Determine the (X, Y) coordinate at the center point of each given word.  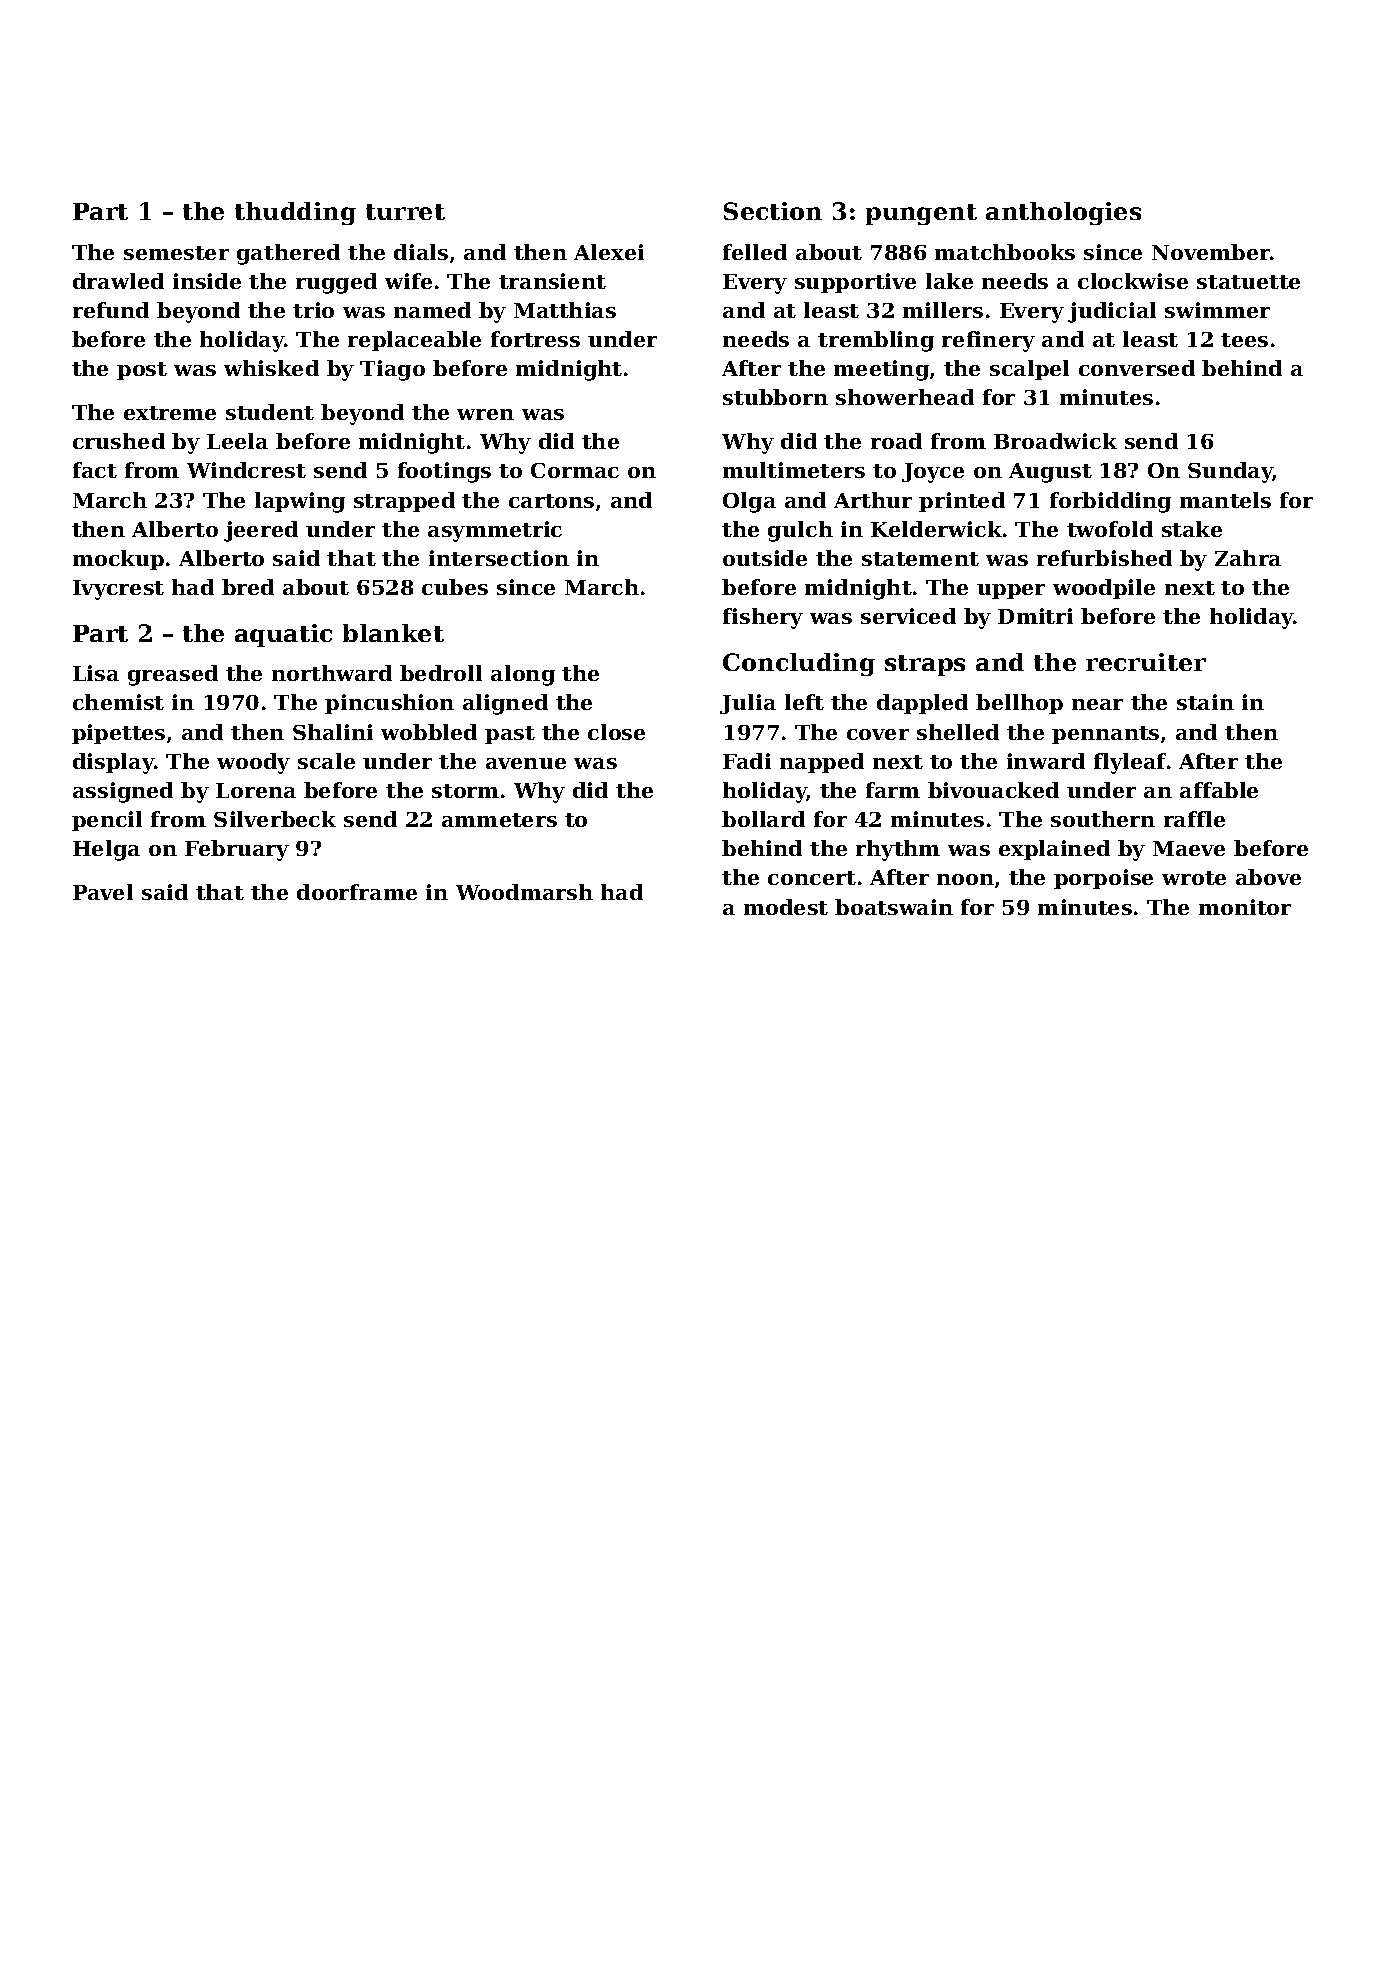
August (1050, 473)
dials (421, 252)
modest (786, 907)
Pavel (103, 892)
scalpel (1029, 370)
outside (765, 558)
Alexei (609, 252)
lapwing (300, 502)
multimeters (794, 470)
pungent (921, 214)
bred (248, 587)
